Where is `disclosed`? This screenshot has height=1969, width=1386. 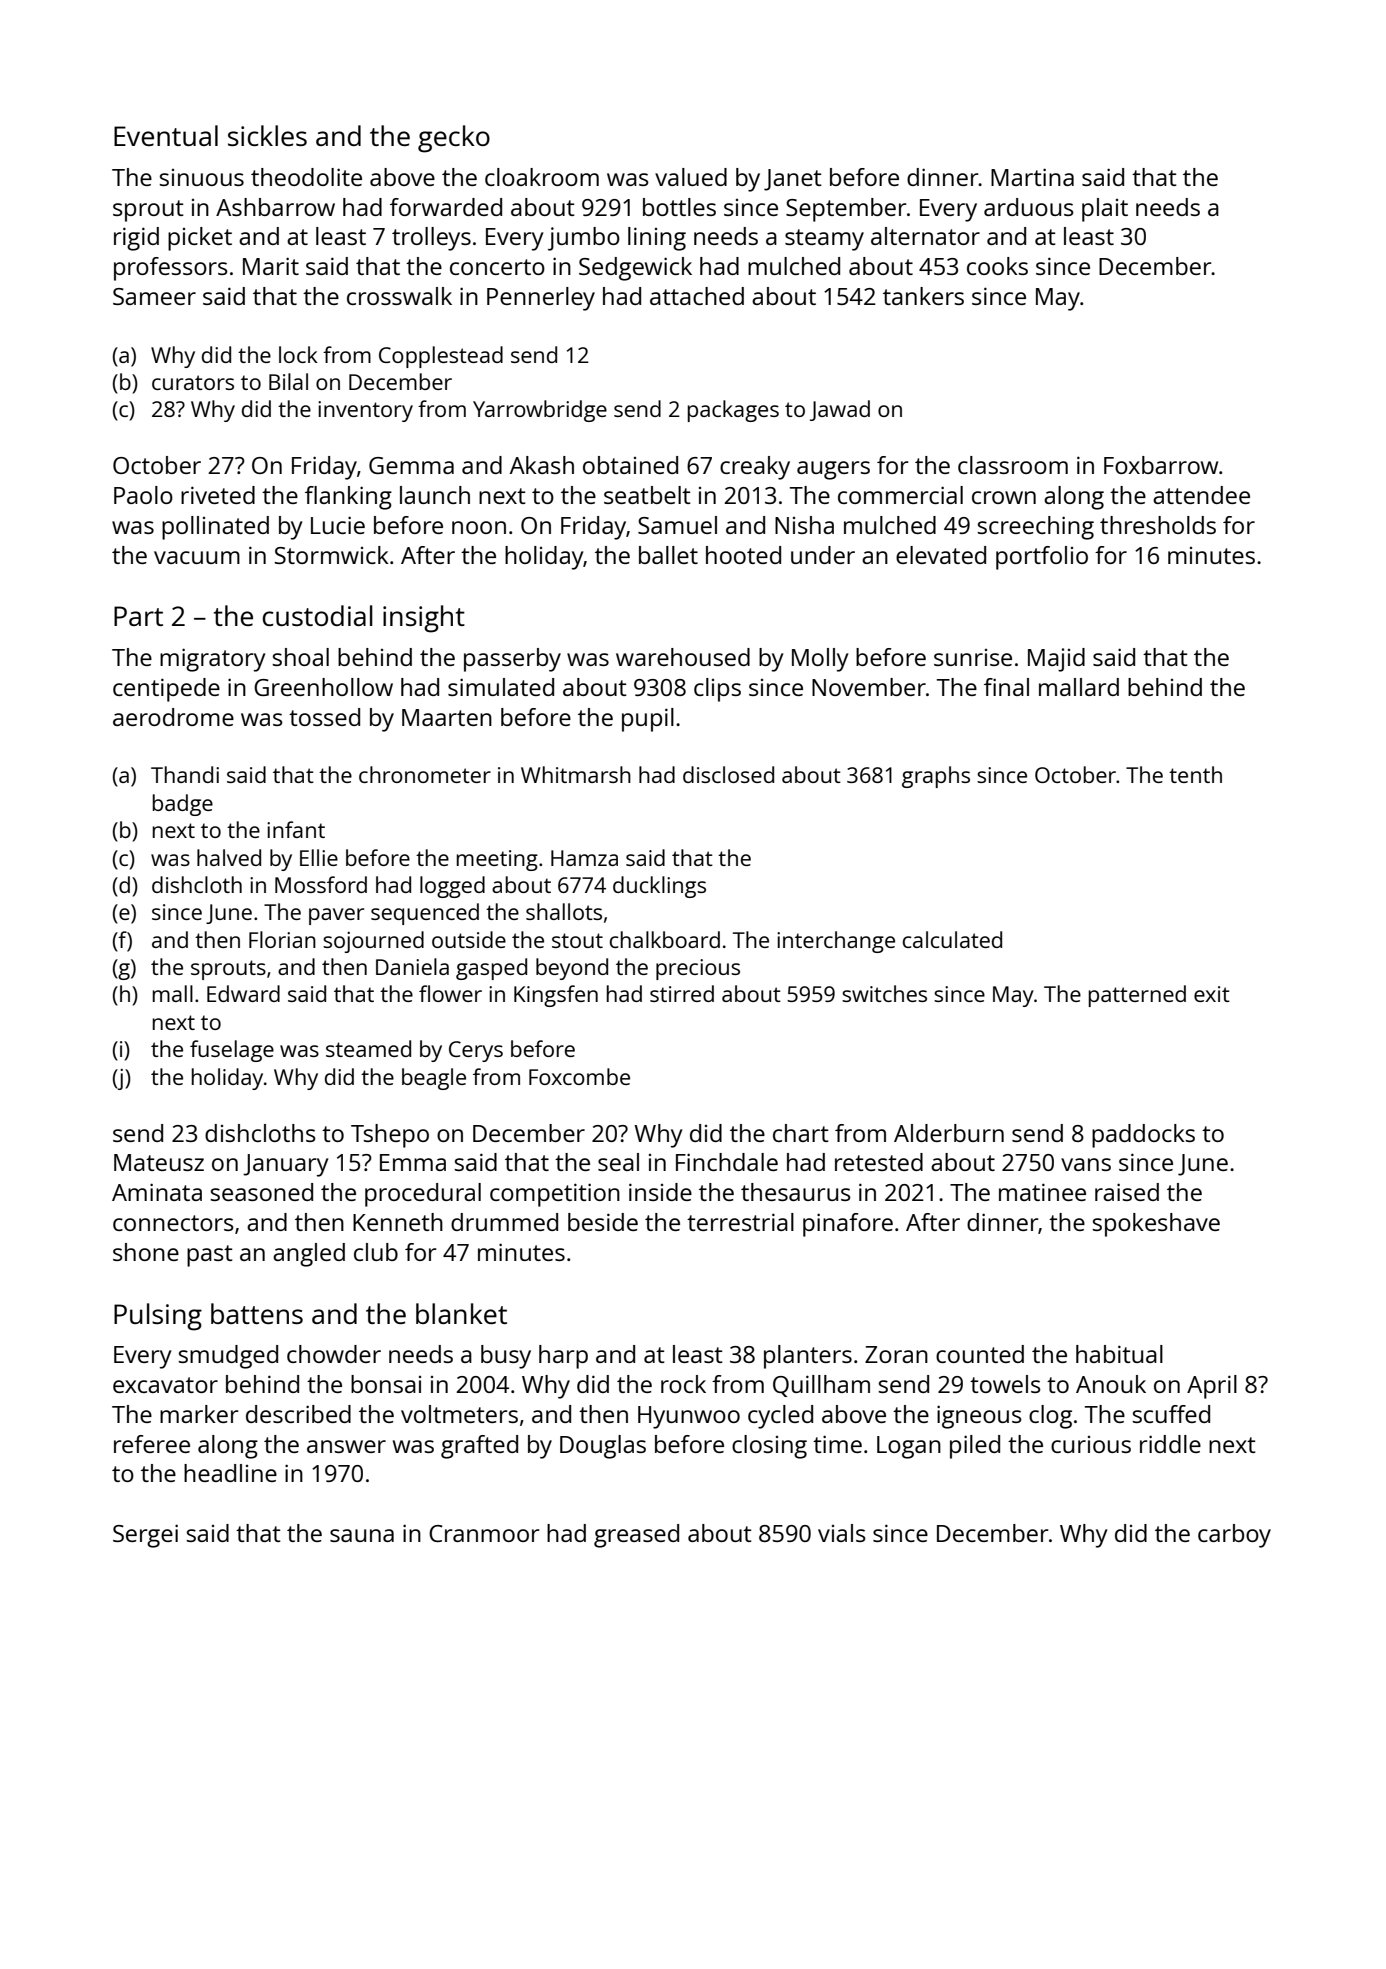 disclosed is located at coordinates (728, 774).
